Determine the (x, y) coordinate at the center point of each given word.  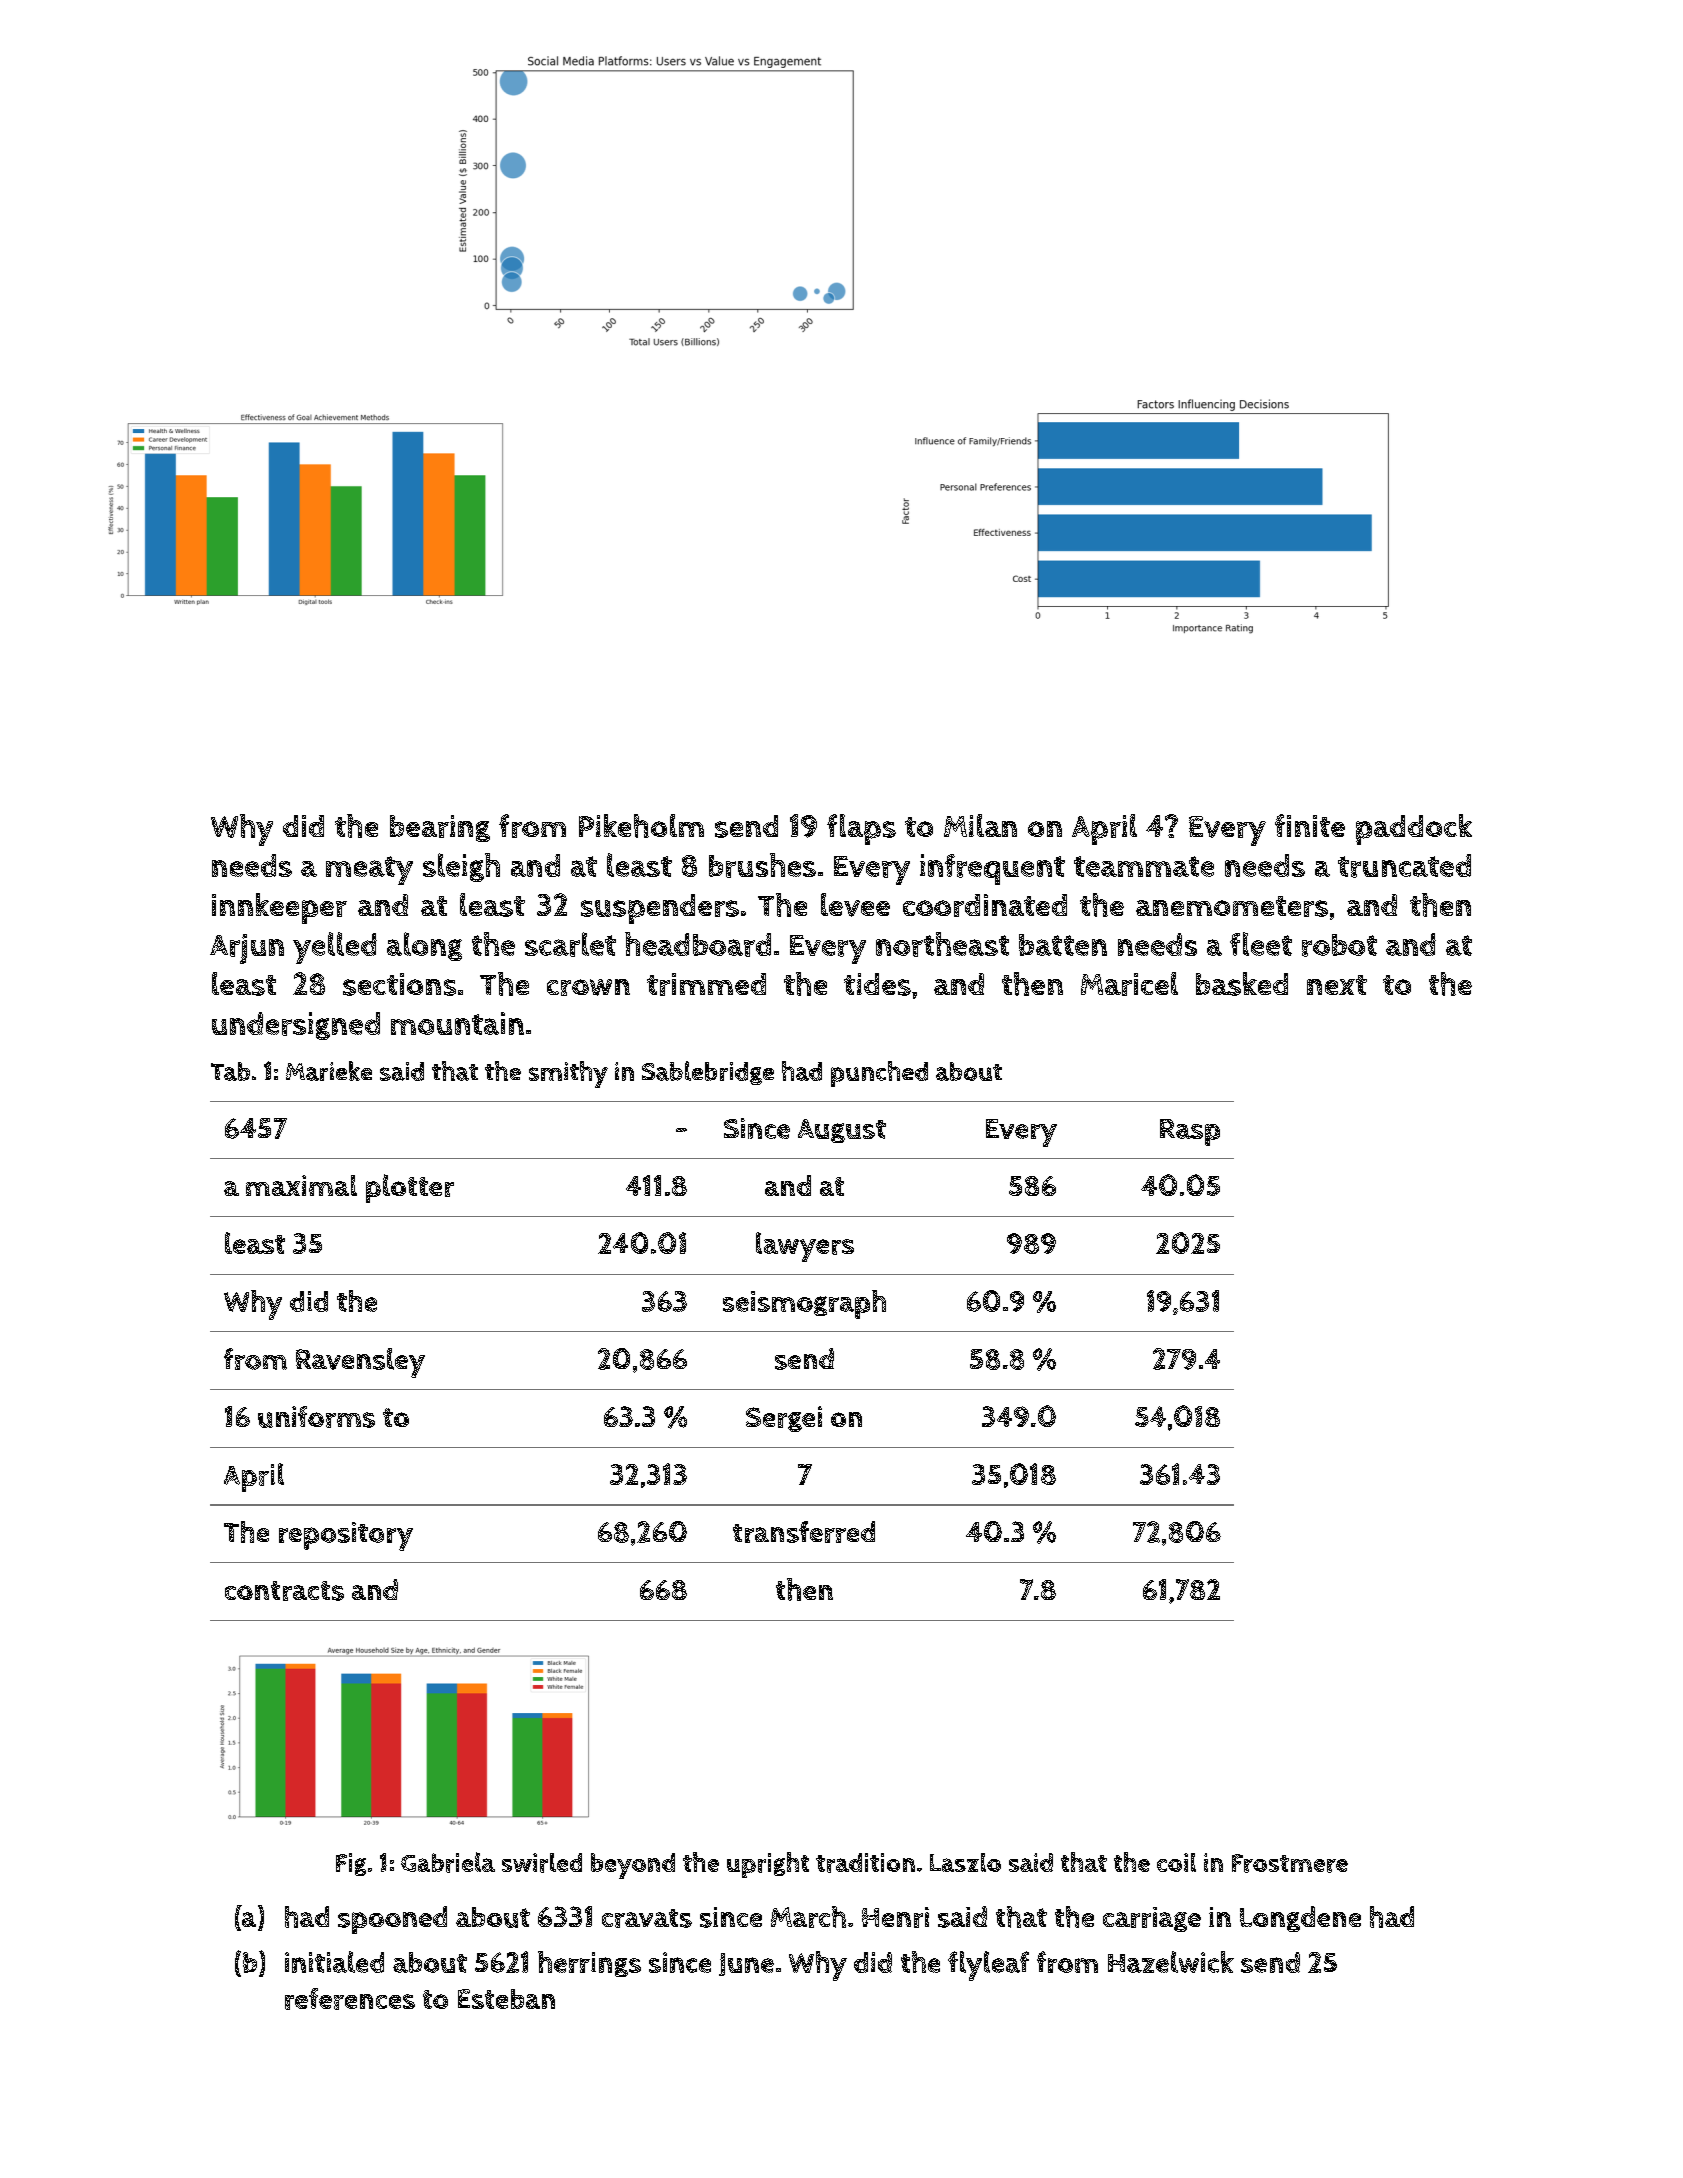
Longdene (1300, 1919)
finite (1310, 825)
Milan (980, 825)
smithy (568, 1074)
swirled (542, 1863)
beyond (633, 1866)
